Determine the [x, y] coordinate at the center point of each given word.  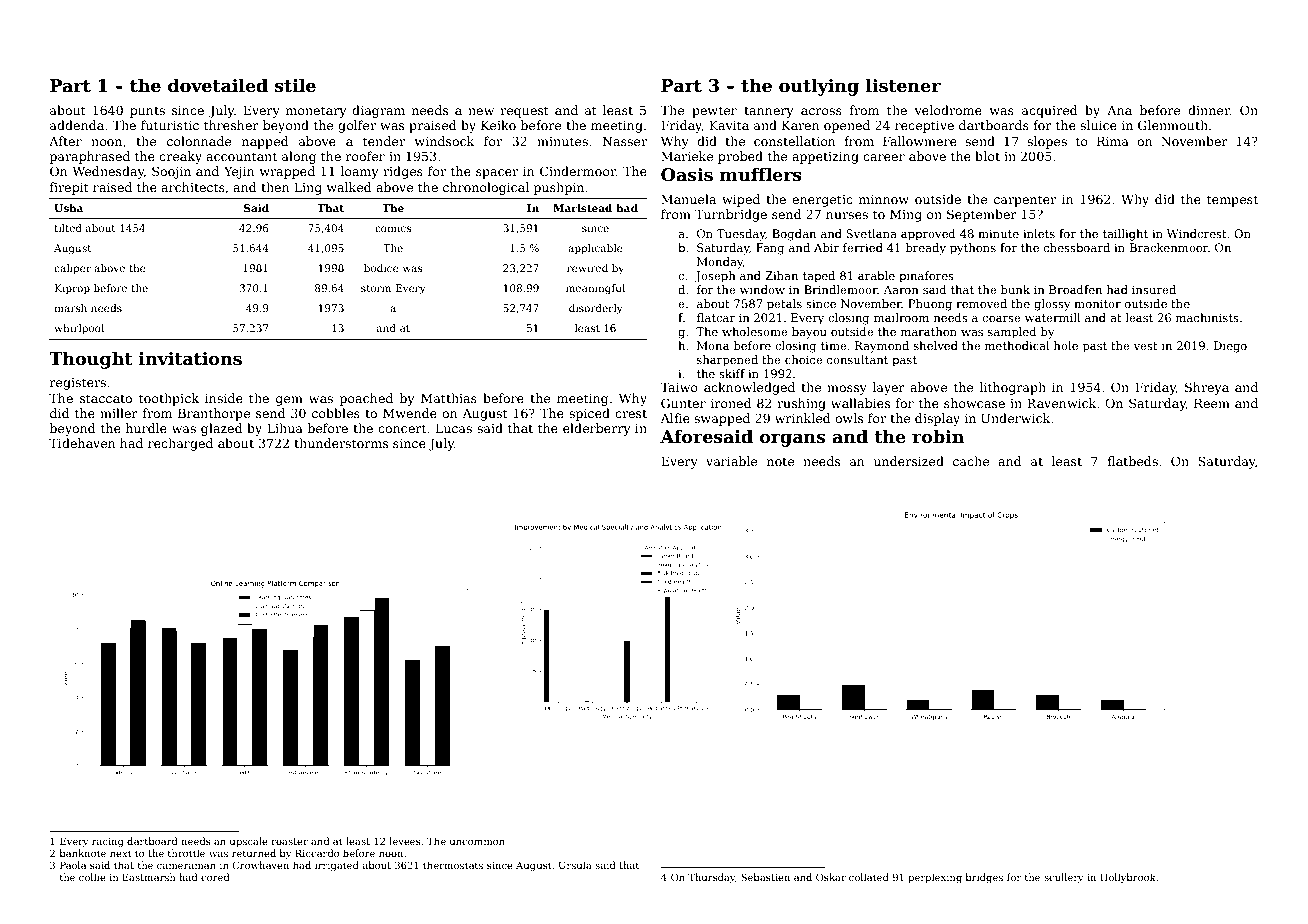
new [481, 111]
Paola [73, 865]
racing [108, 842]
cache [971, 461]
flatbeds [1132, 461]
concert [402, 428]
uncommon [477, 842]
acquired [1050, 111]
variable [731, 461]
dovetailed [218, 85]
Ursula [575, 865]
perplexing [935, 878]
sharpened [727, 361]
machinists [1207, 317]
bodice [381, 268]
